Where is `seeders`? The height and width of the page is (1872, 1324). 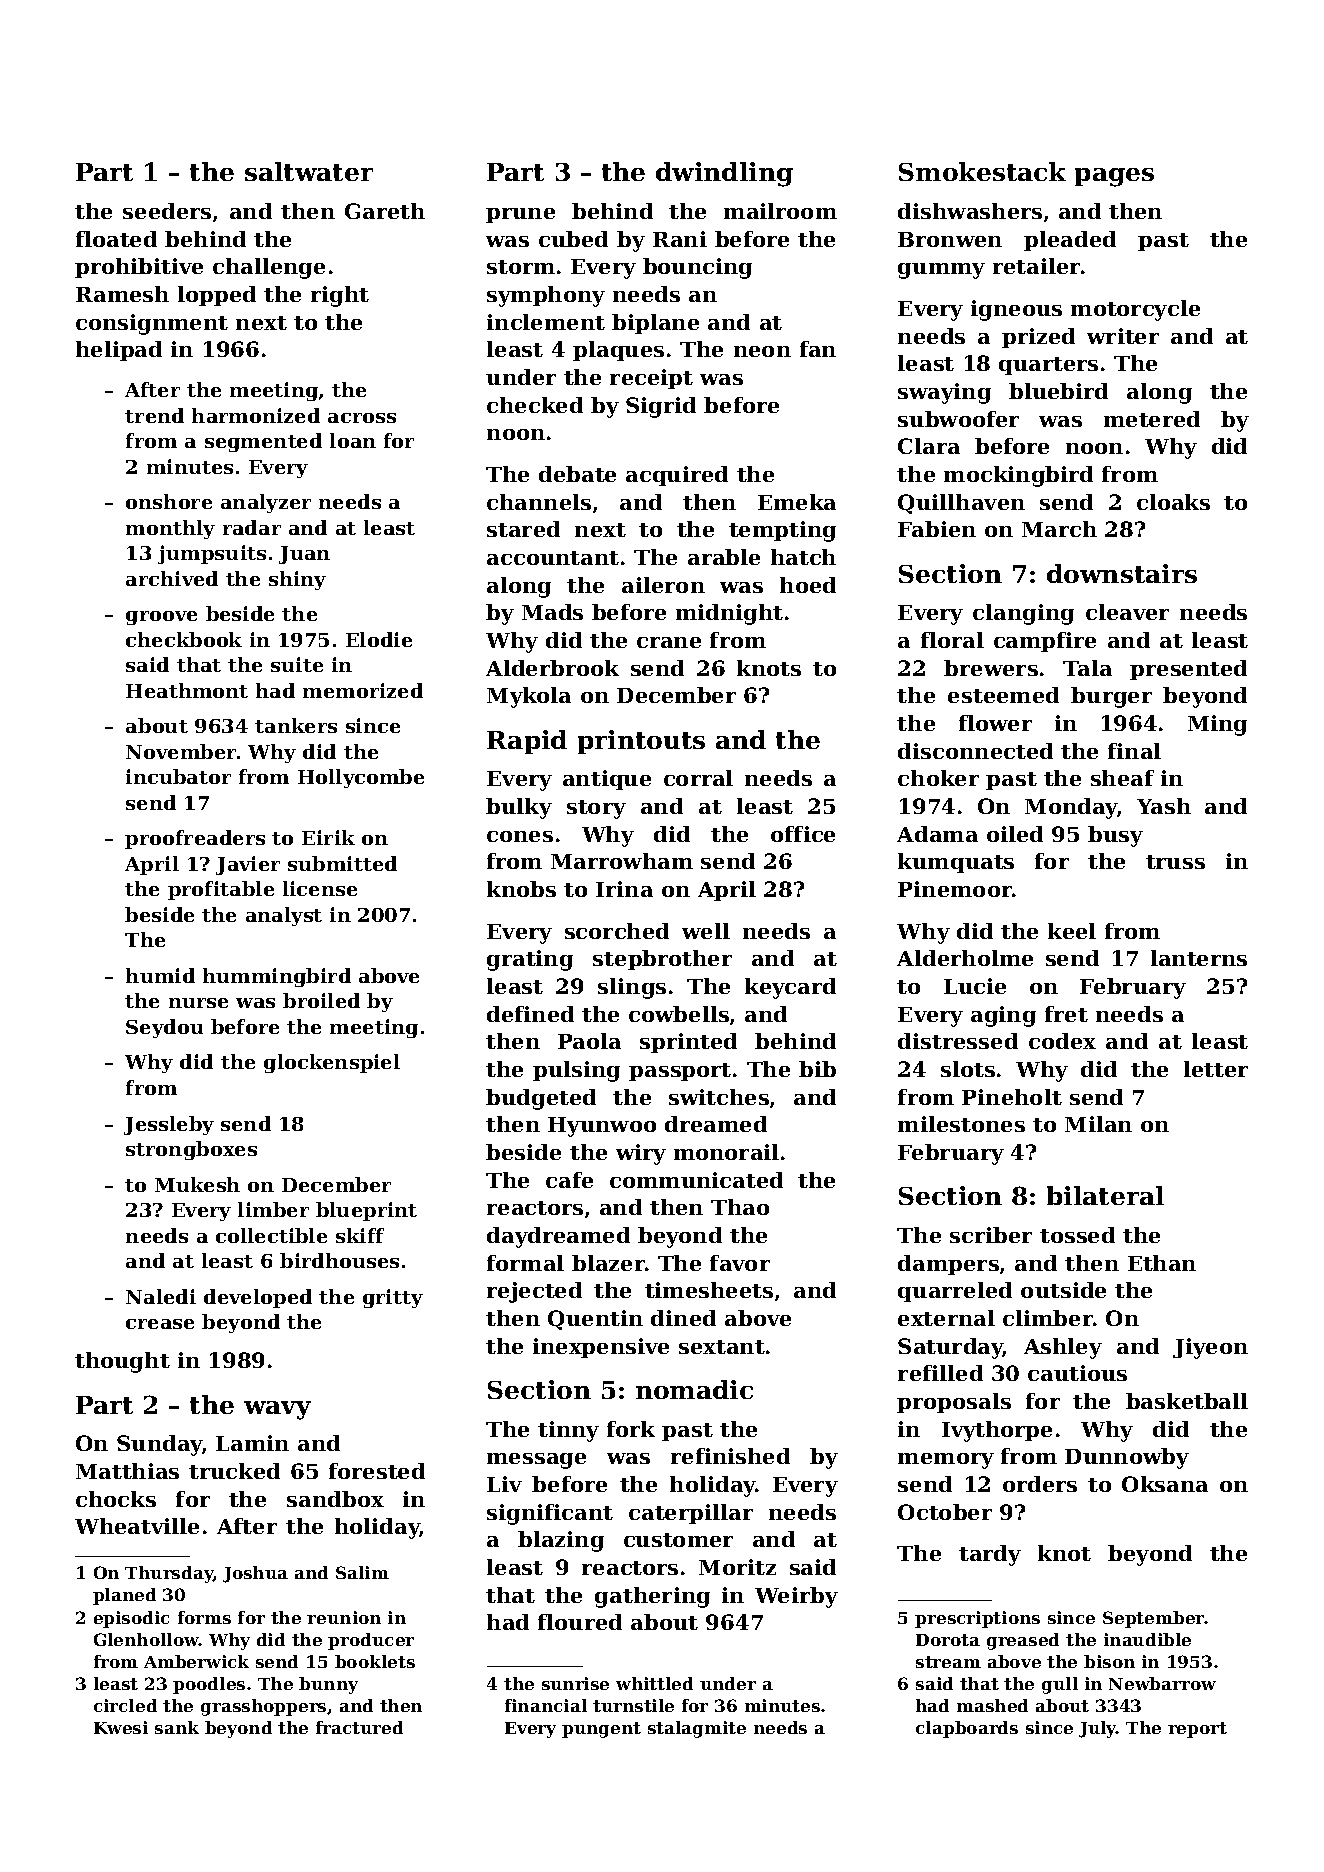
seeders is located at coordinates (167, 211).
